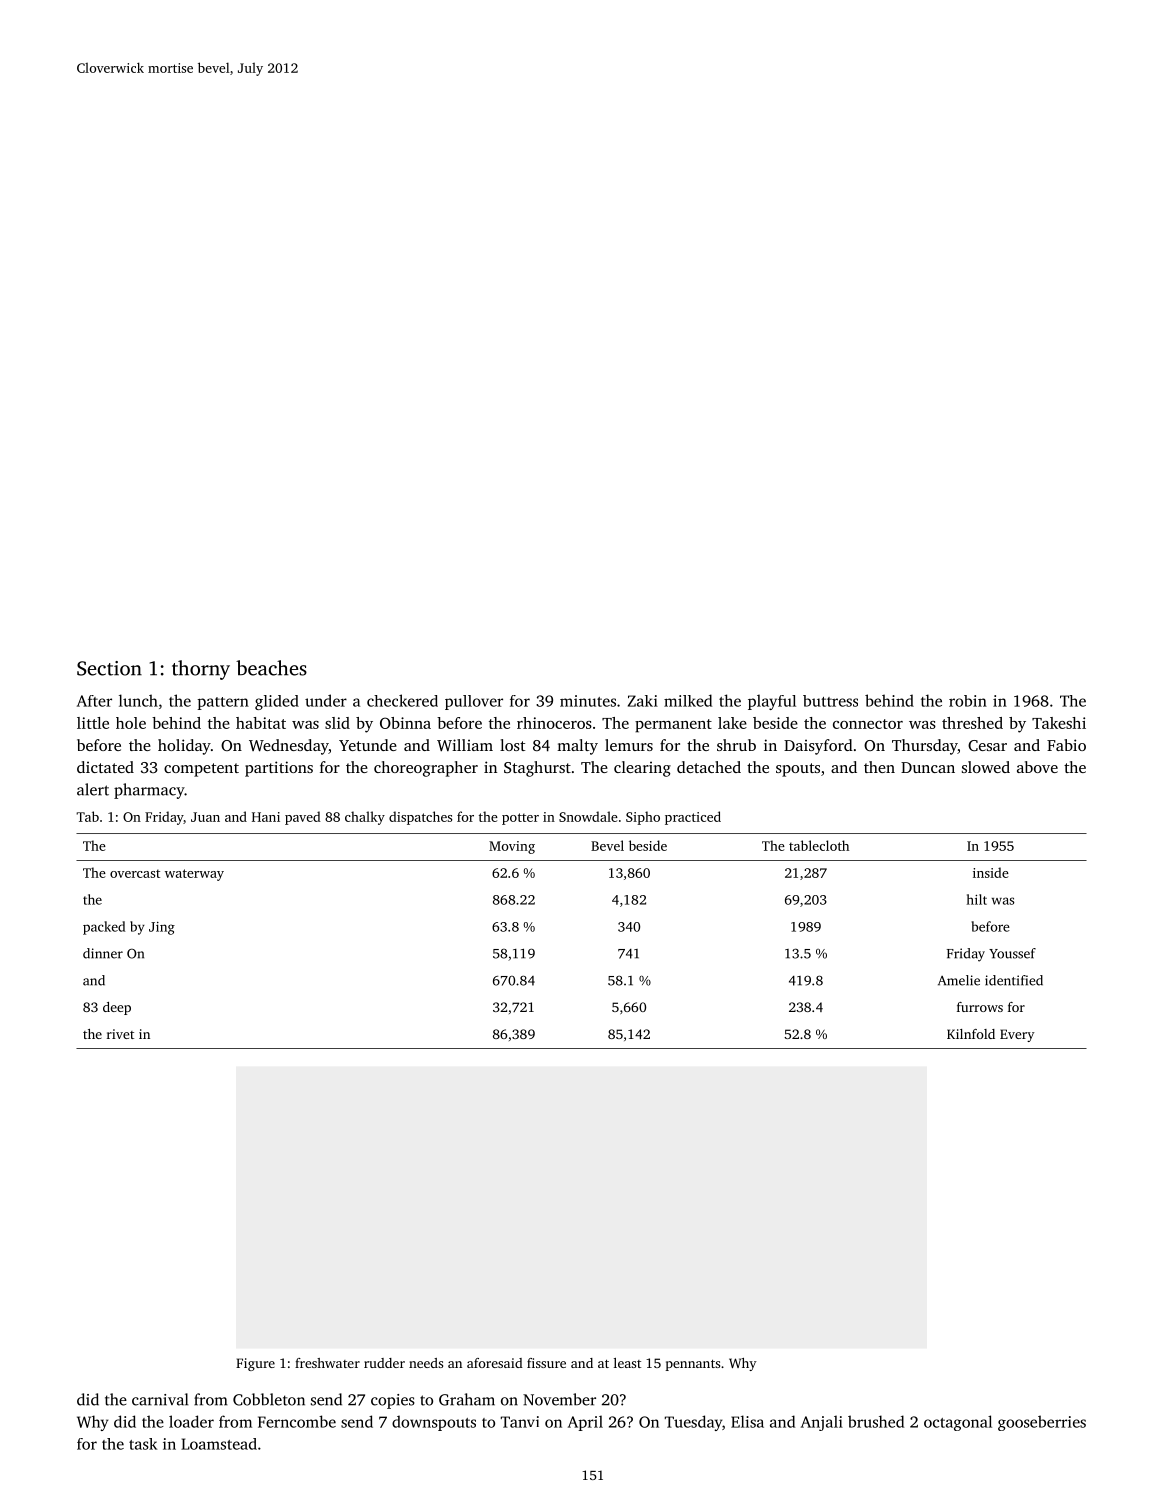 The width and height of the document is (1163, 1505). Describe the element at coordinates (219, 1444) in the document. I see `Loamstead` at that location.
